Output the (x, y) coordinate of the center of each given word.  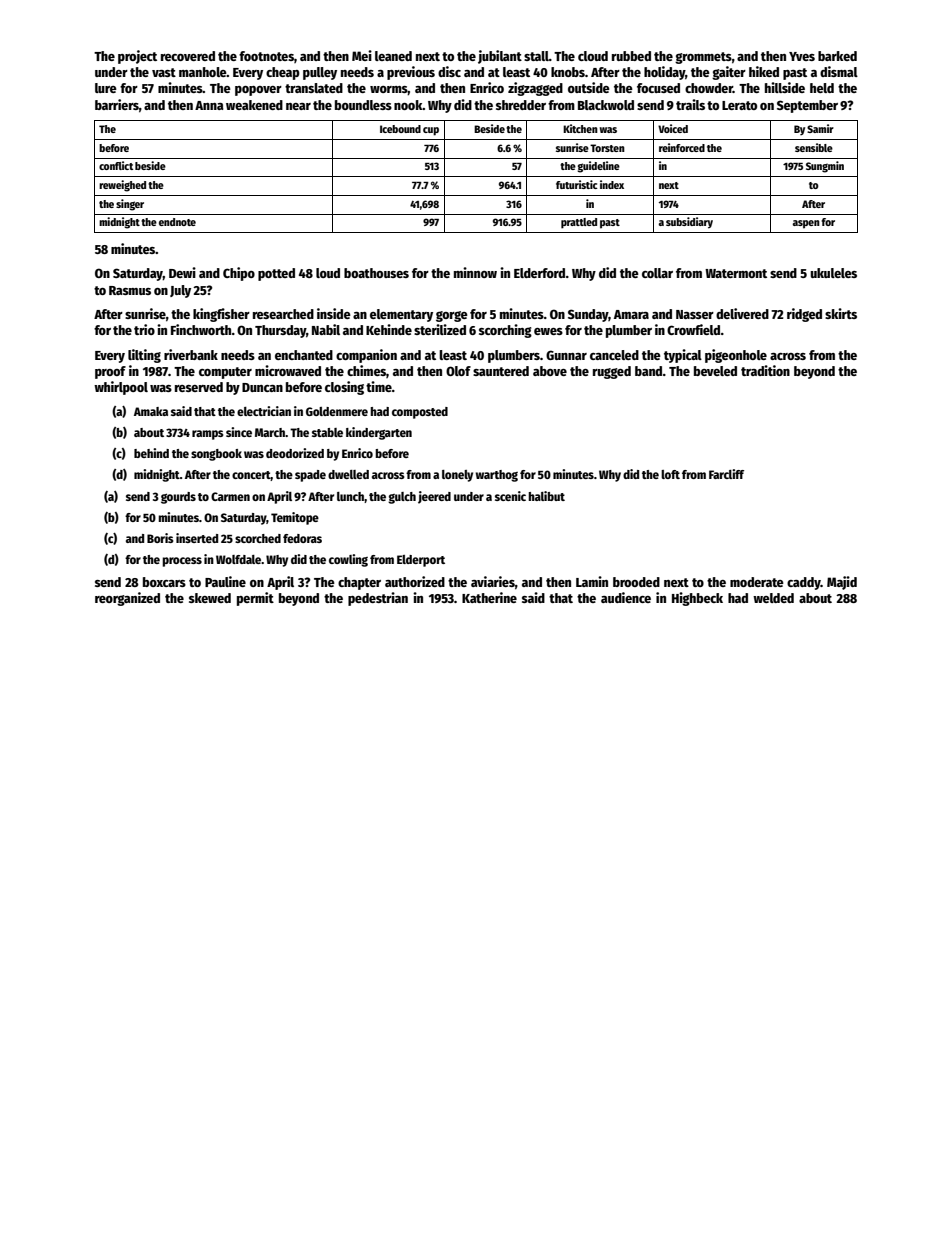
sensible (814, 147)
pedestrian (378, 599)
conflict (116, 165)
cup (431, 131)
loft (670, 474)
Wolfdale (238, 559)
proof (110, 372)
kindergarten (379, 433)
